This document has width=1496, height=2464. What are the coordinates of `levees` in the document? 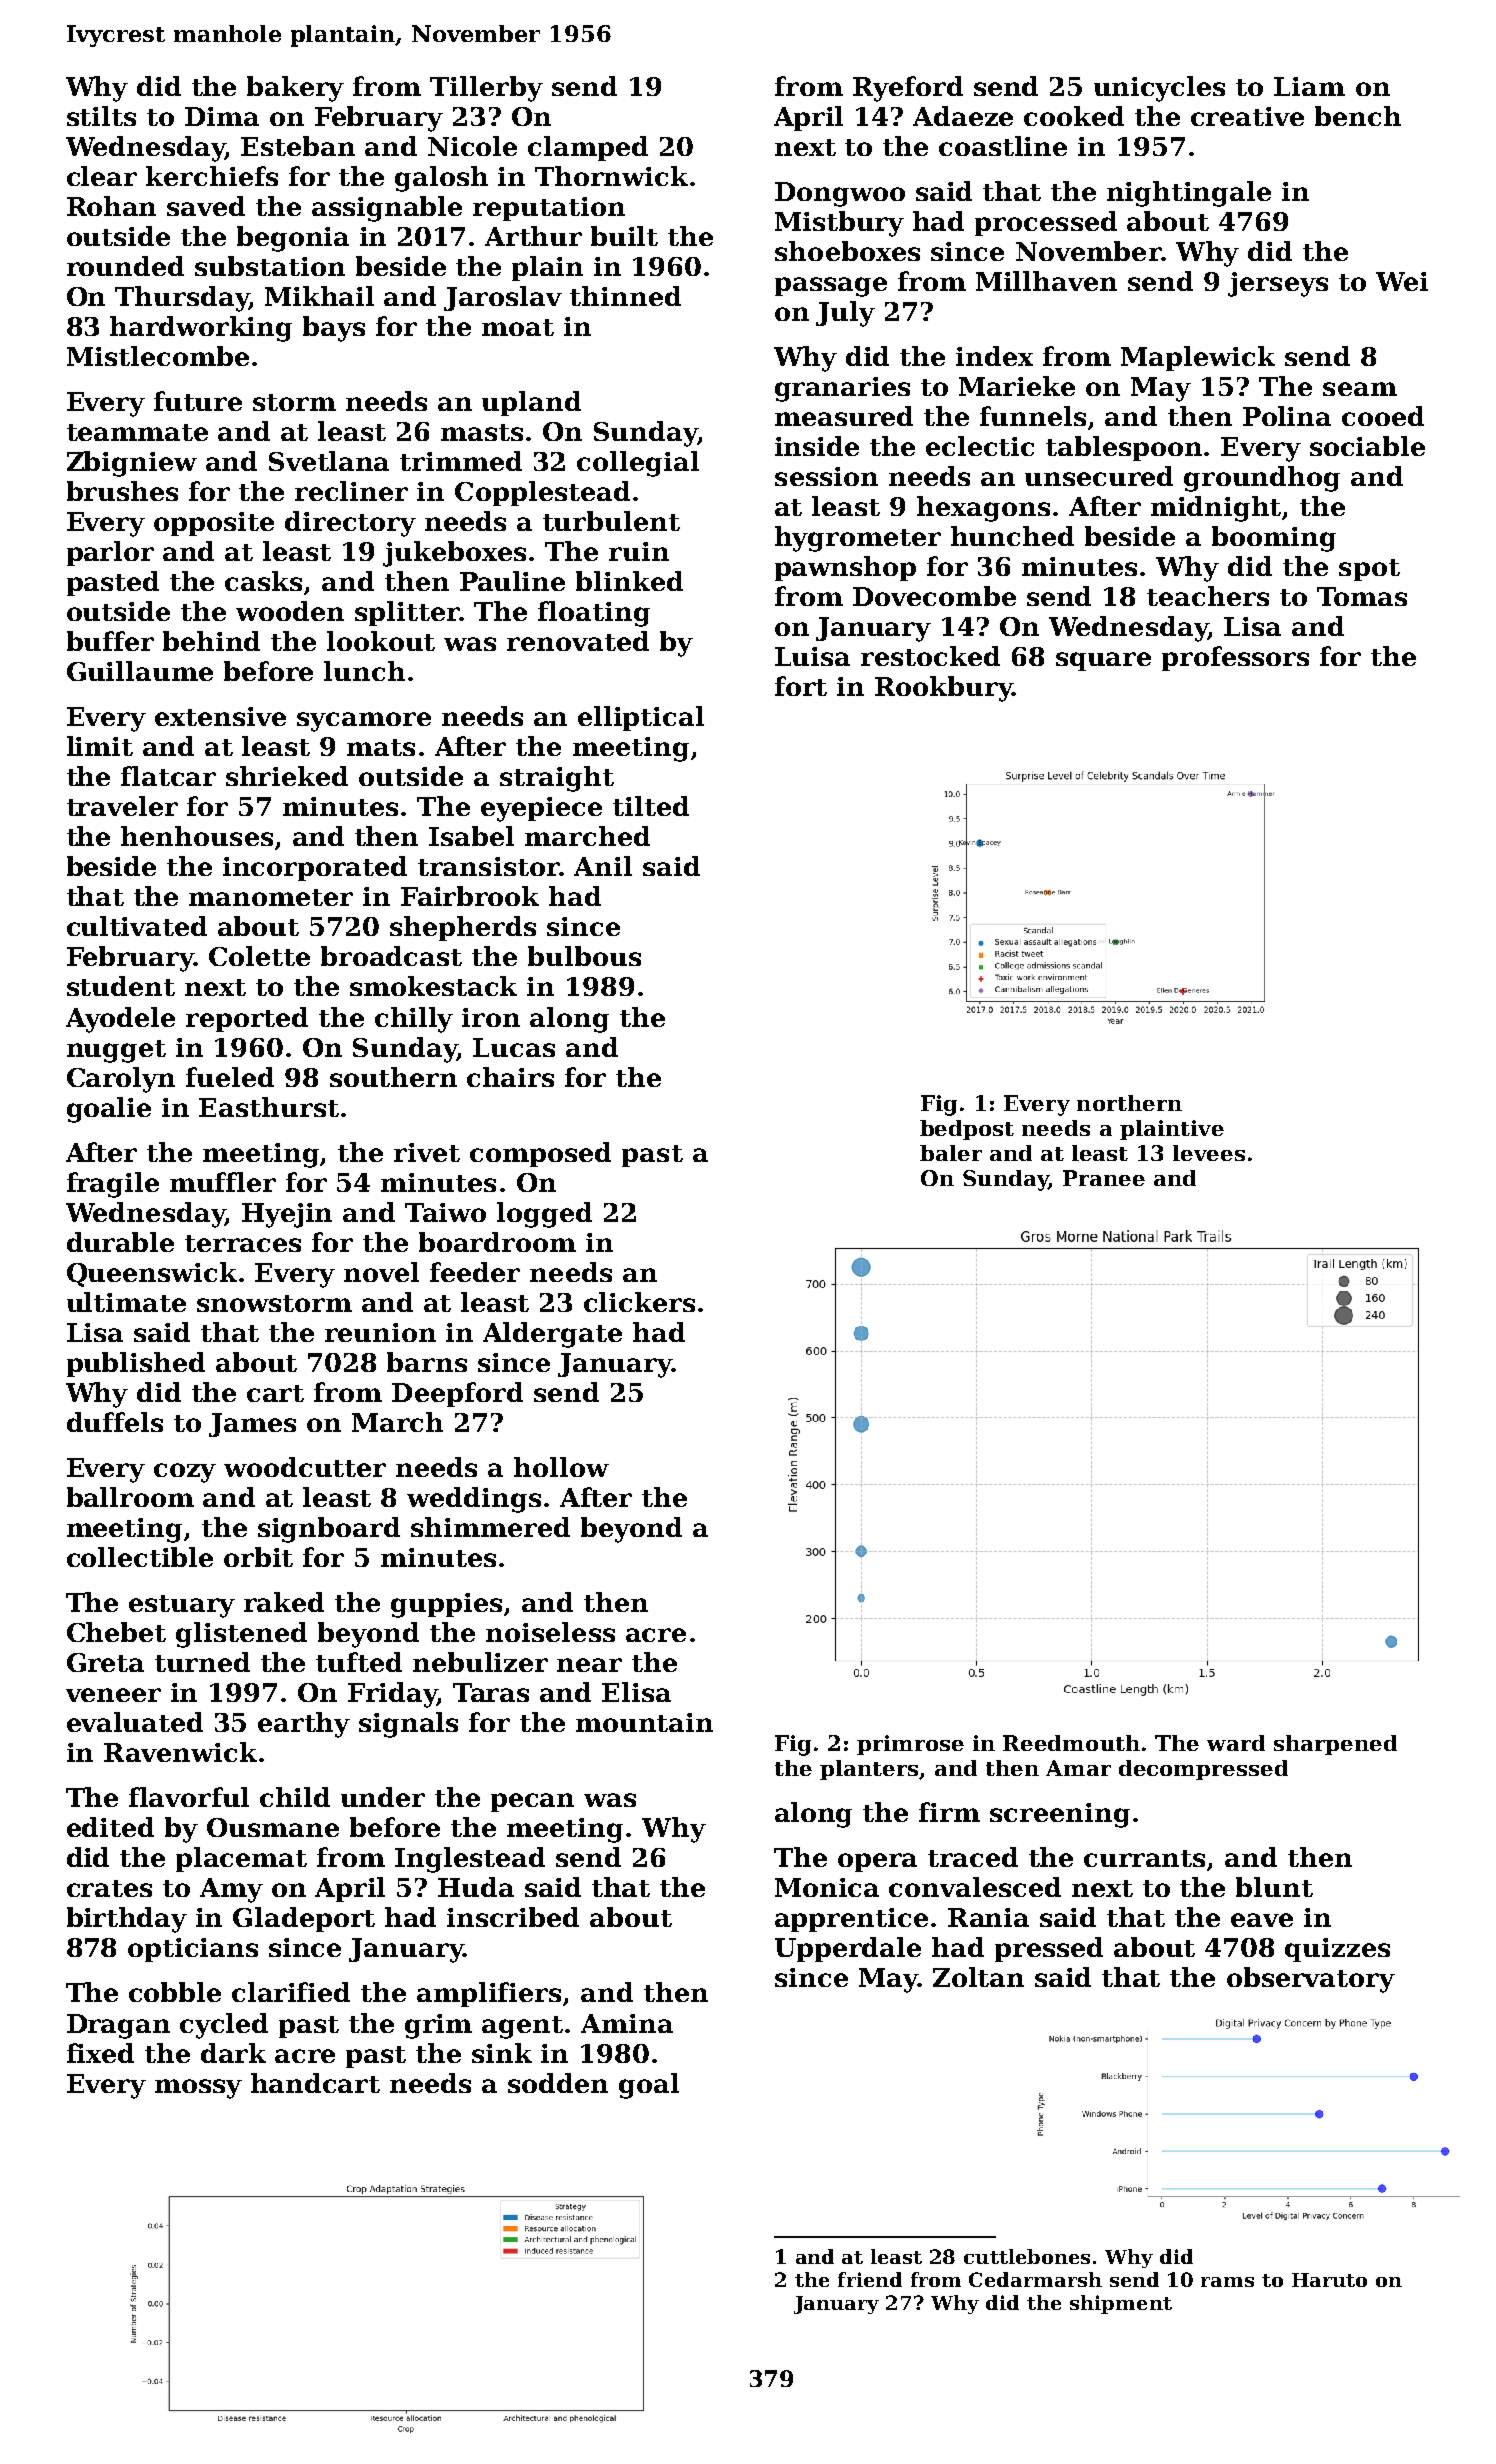 It's located at (1209, 1153).
